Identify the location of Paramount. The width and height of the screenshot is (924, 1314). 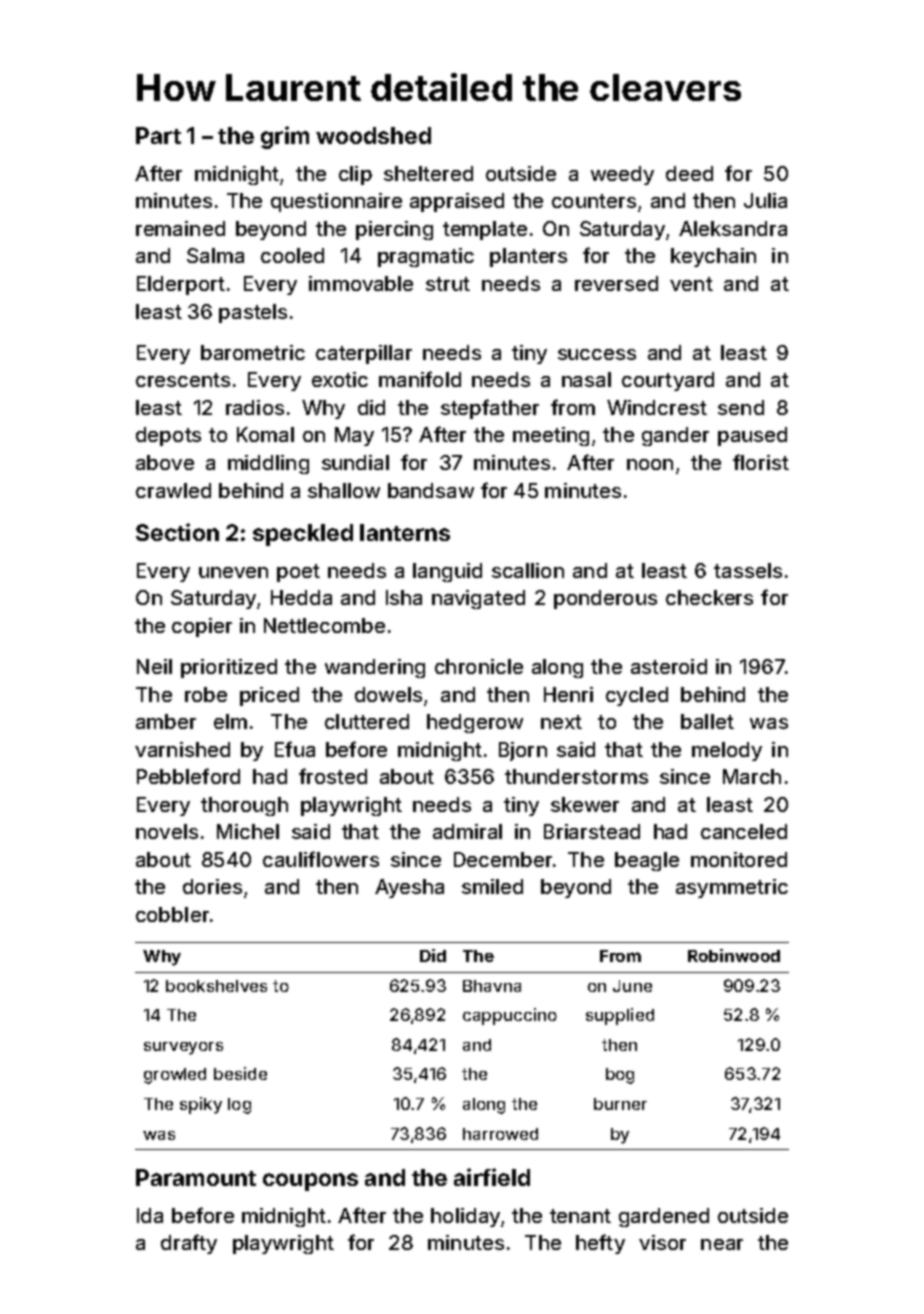
(196, 1177).
